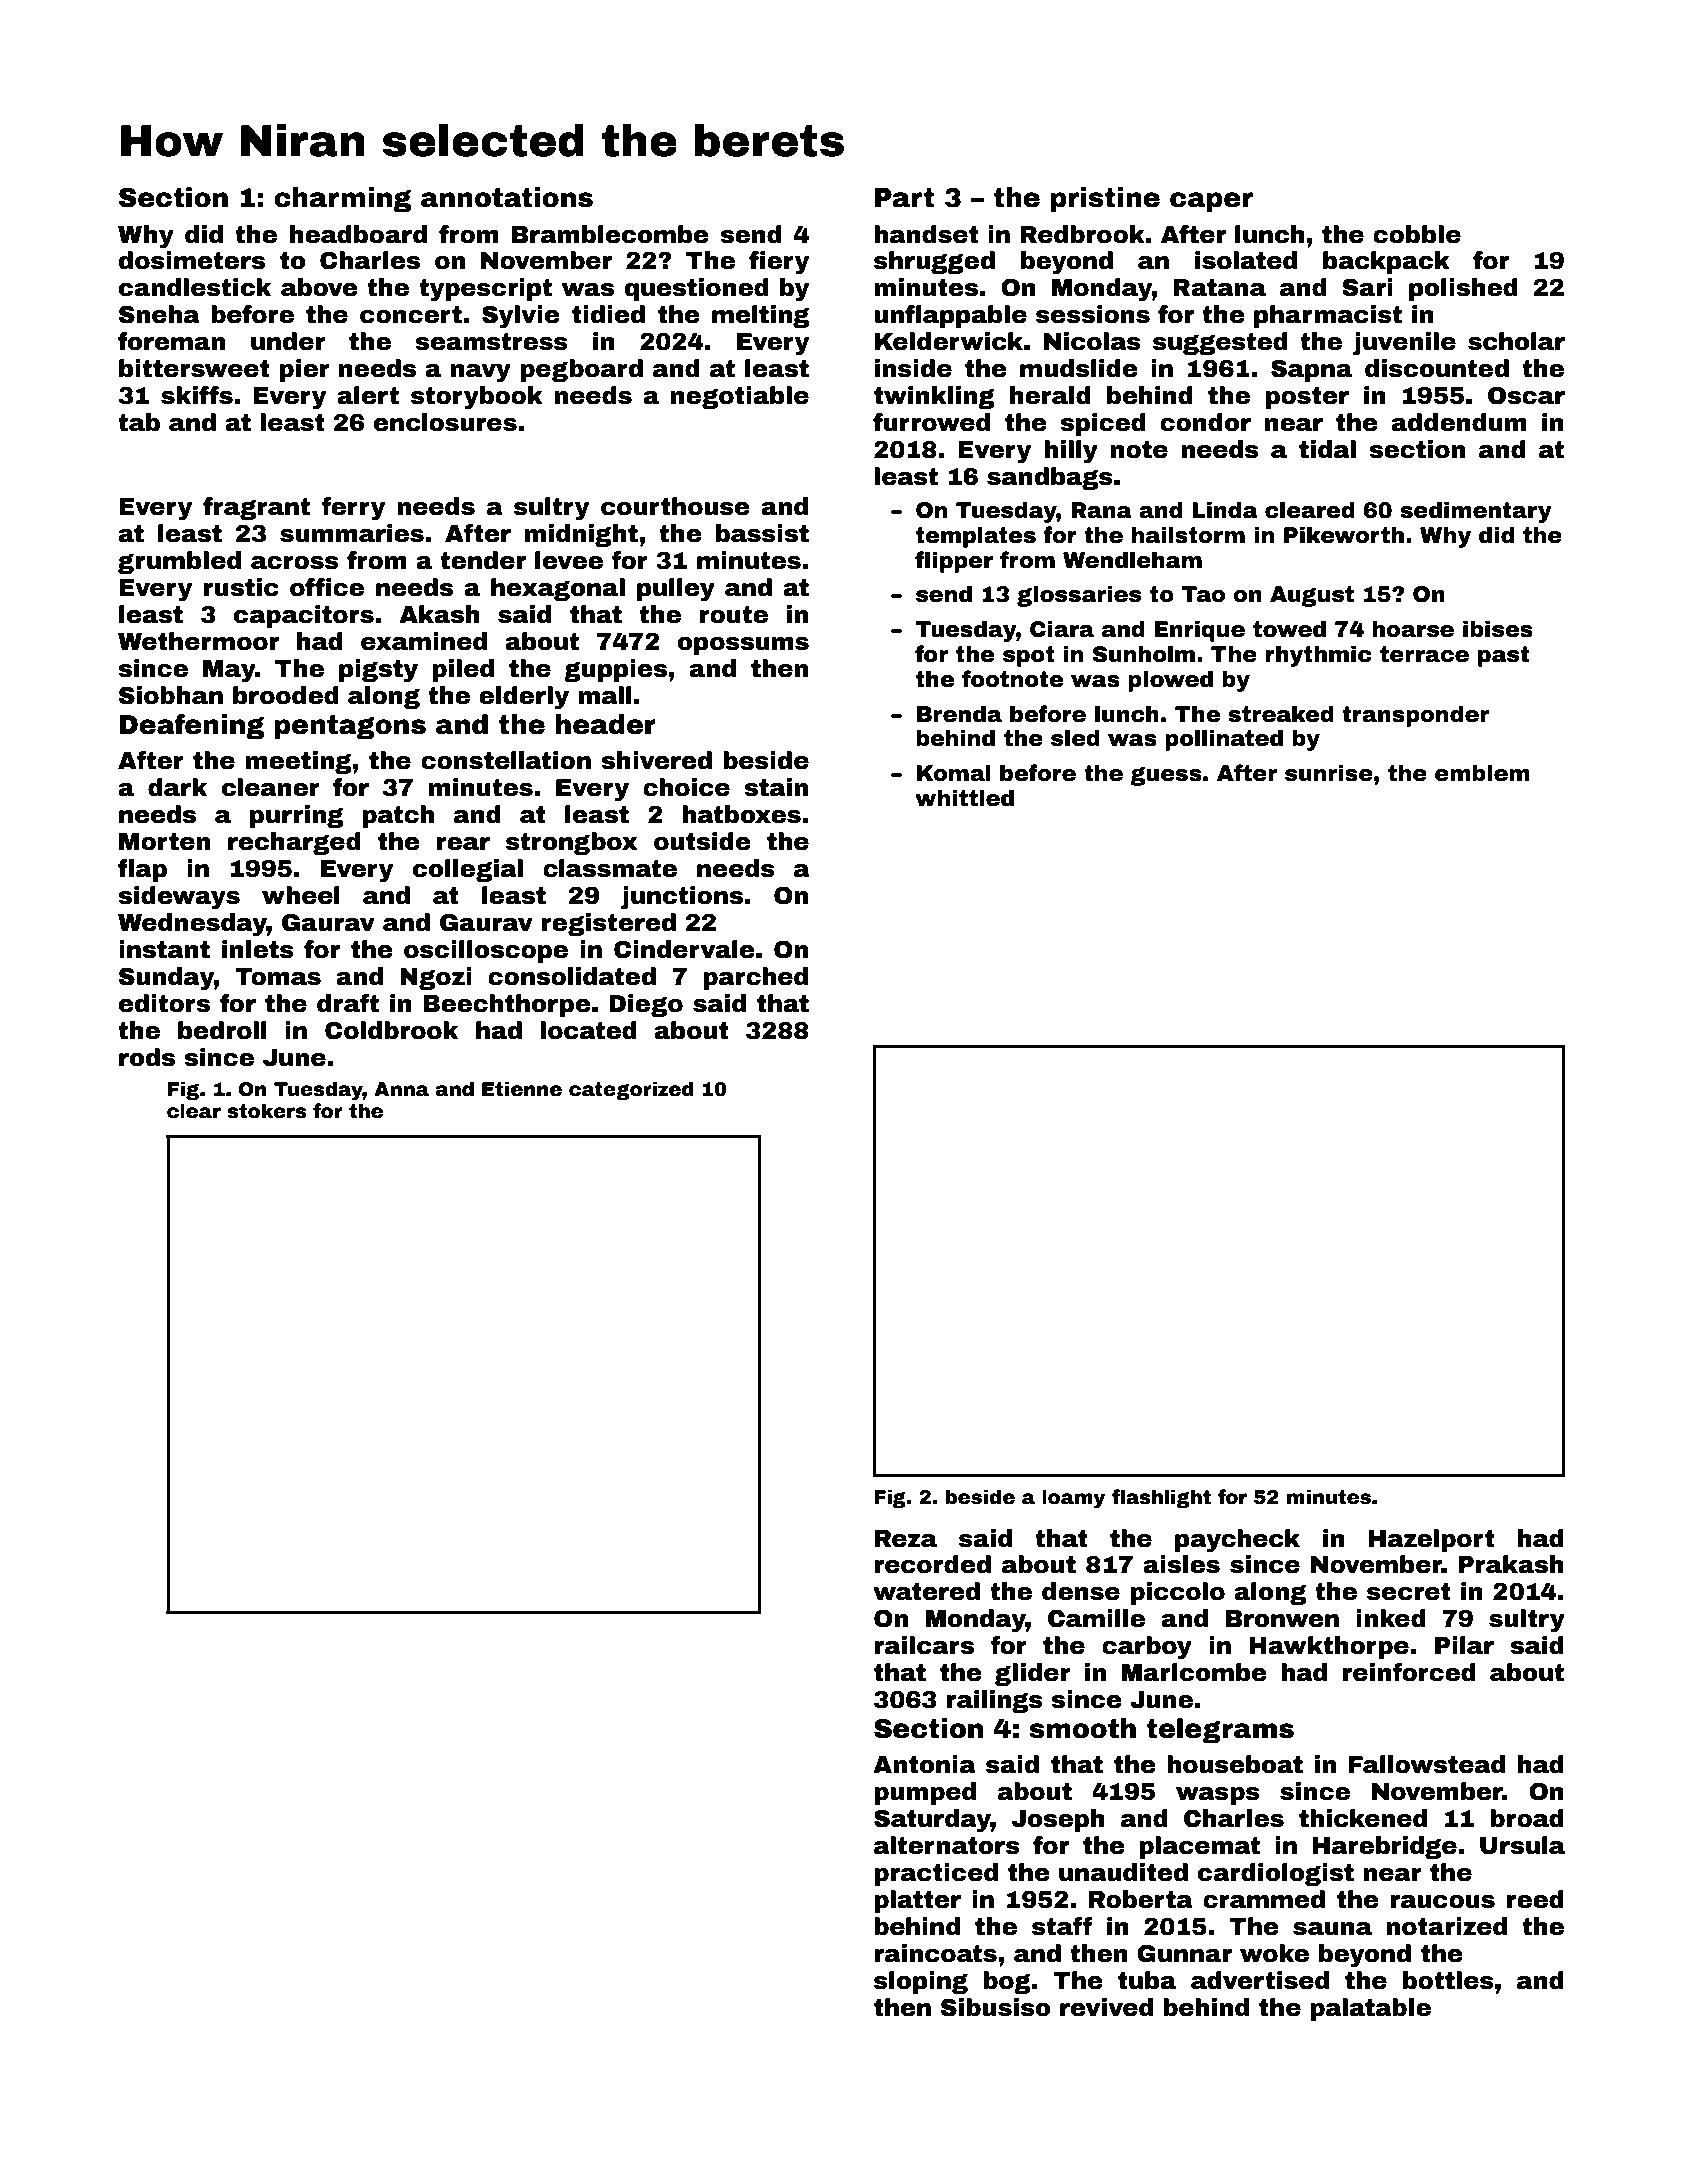  Describe the element at coordinates (286, 695) in the page. I see `brooded` at that location.
